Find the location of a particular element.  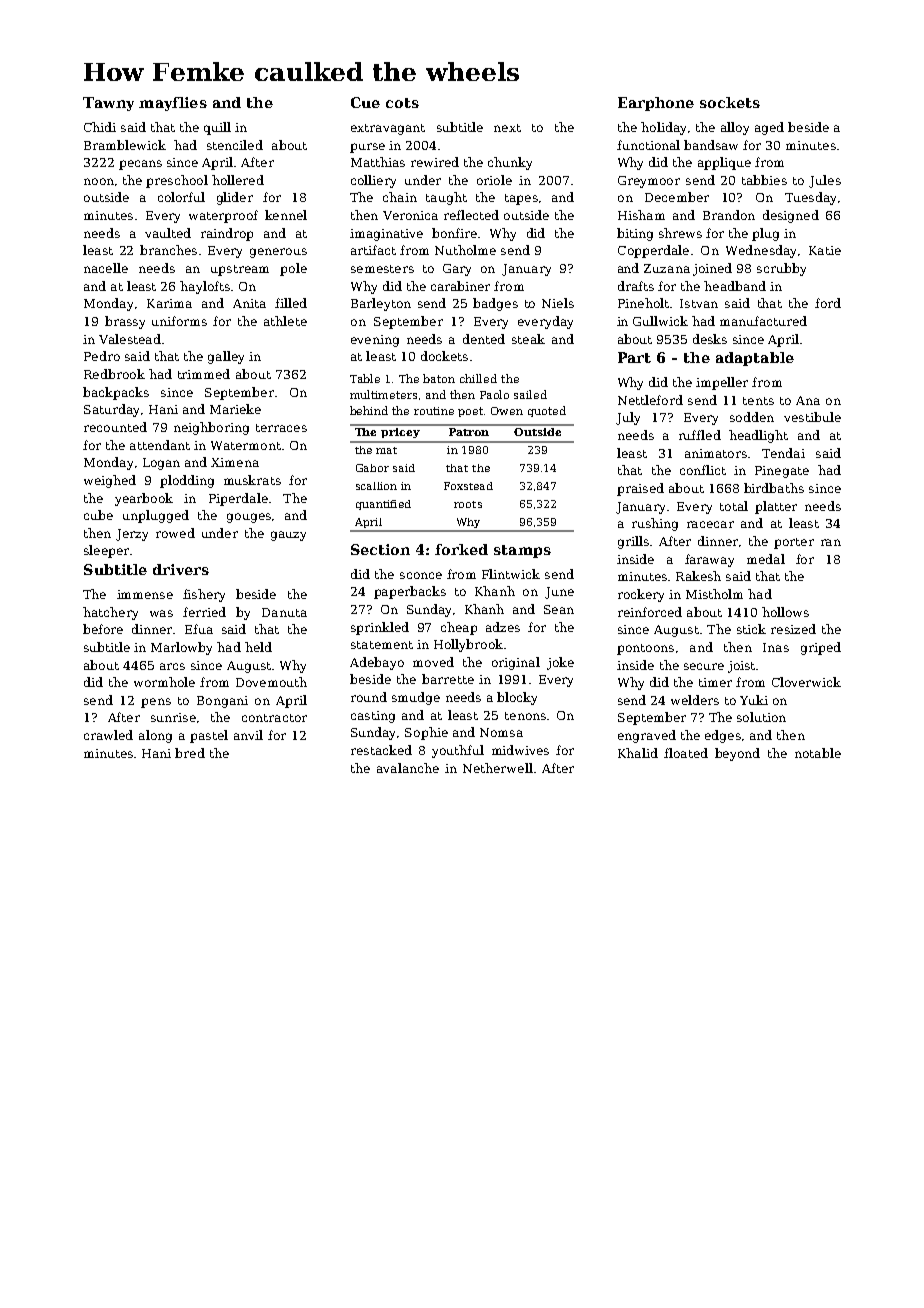

sockets is located at coordinates (730, 102).
